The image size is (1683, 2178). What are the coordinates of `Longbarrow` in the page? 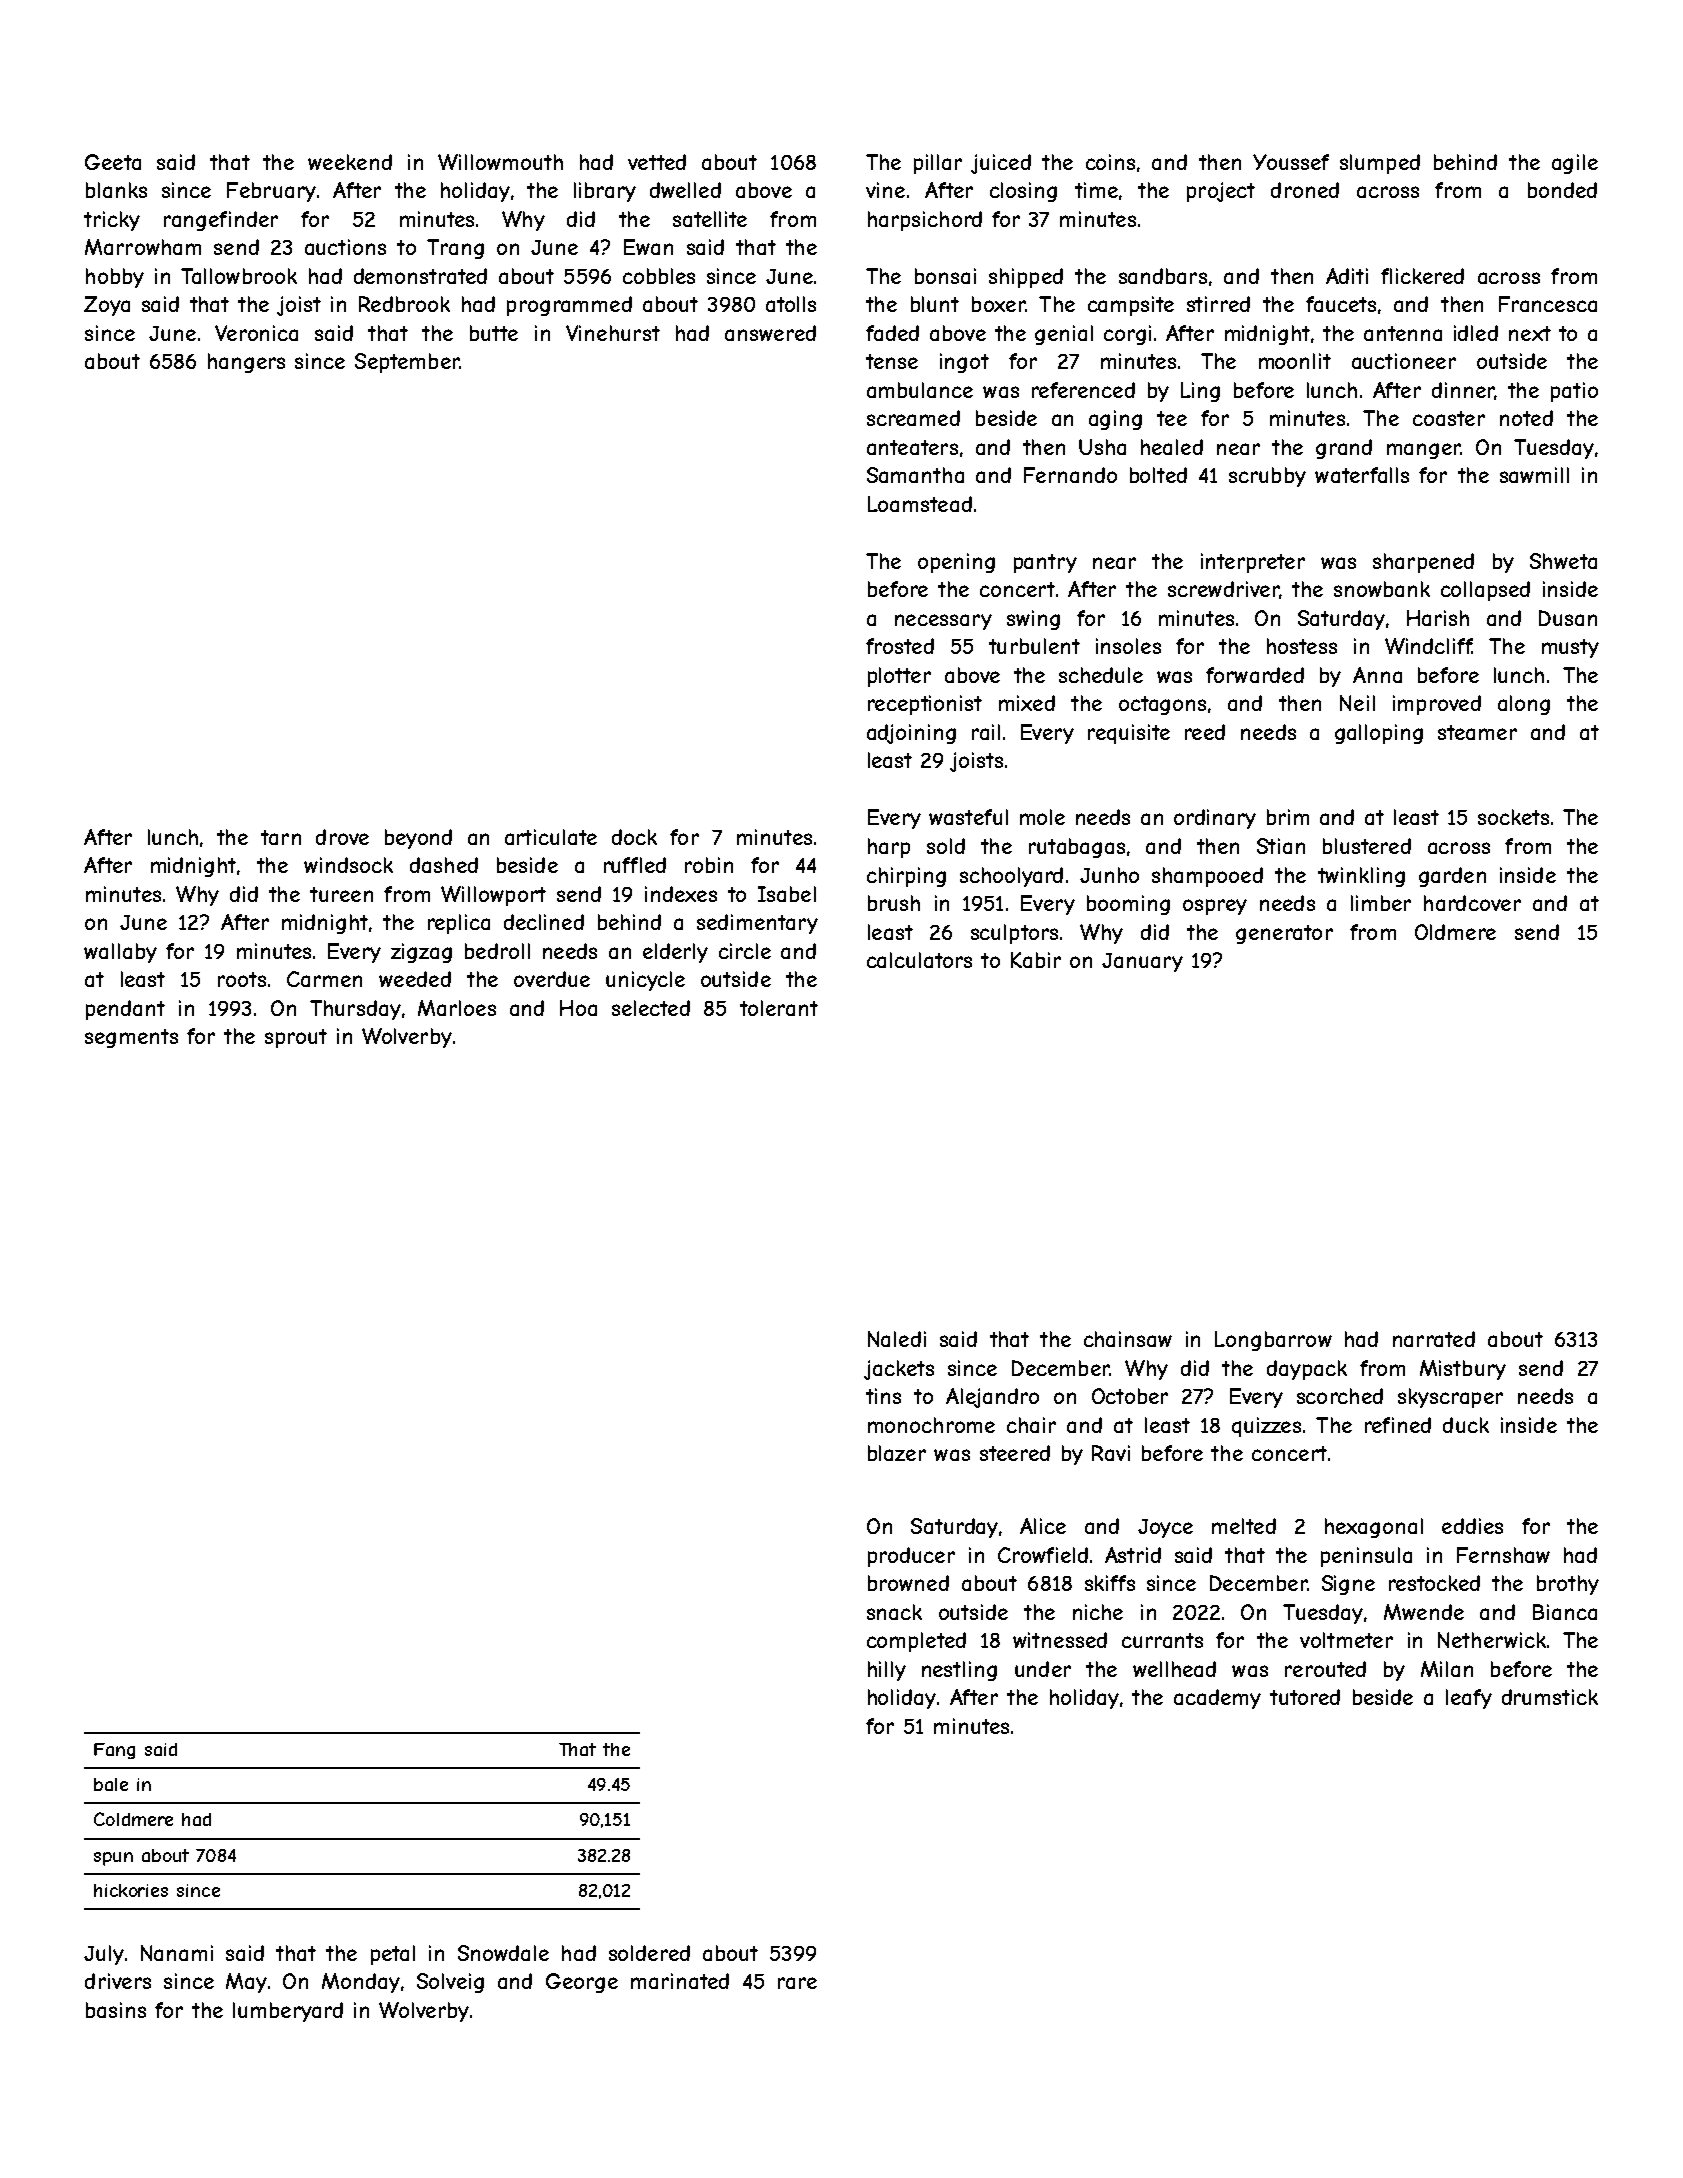 It's located at (1273, 1341).
